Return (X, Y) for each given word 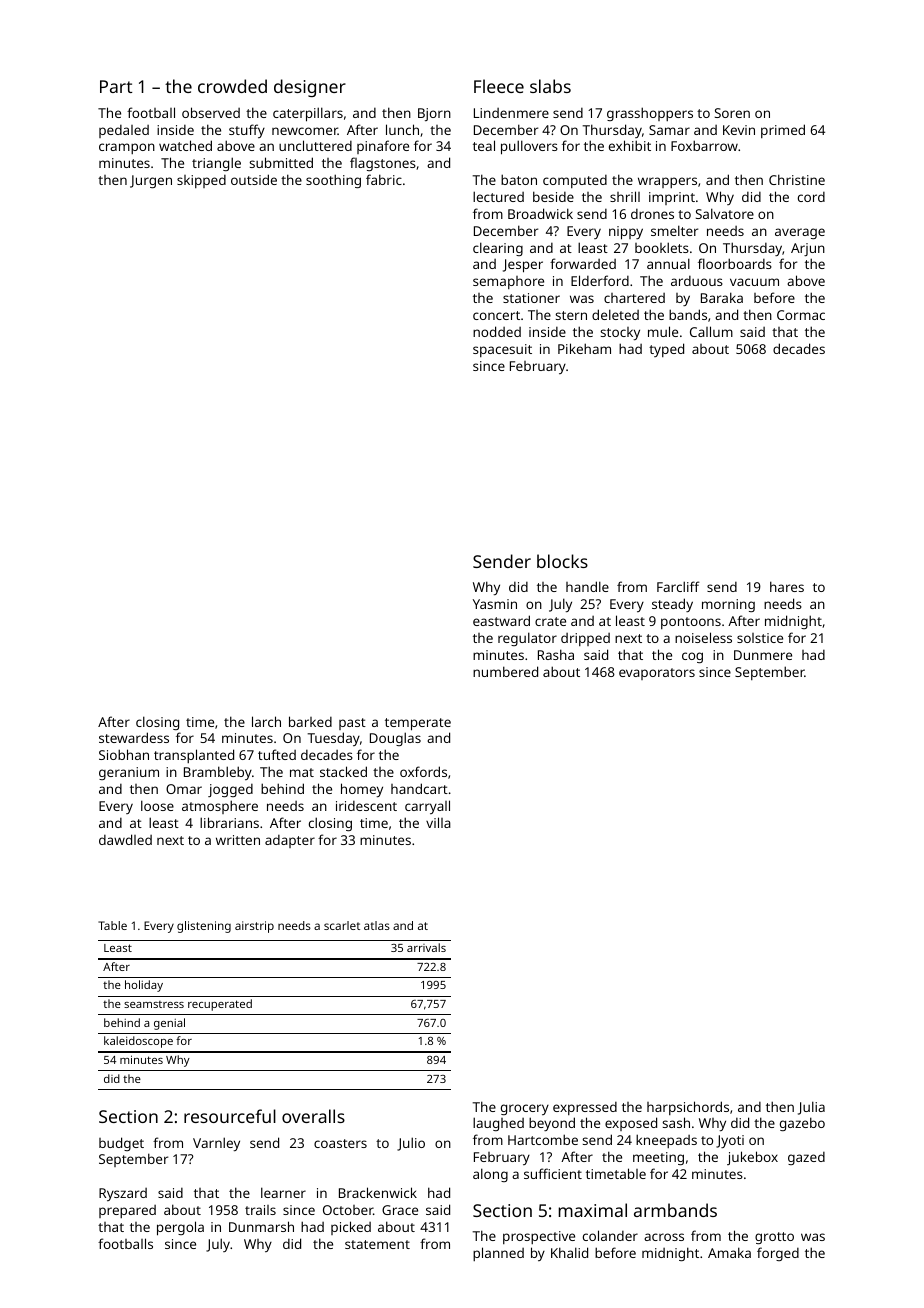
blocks (562, 561)
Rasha (556, 654)
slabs (550, 86)
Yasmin (495, 604)
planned (498, 1254)
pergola (180, 1228)
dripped (585, 639)
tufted (277, 754)
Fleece (499, 86)
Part (116, 86)
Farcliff (678, 586)
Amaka (729, 1252)
